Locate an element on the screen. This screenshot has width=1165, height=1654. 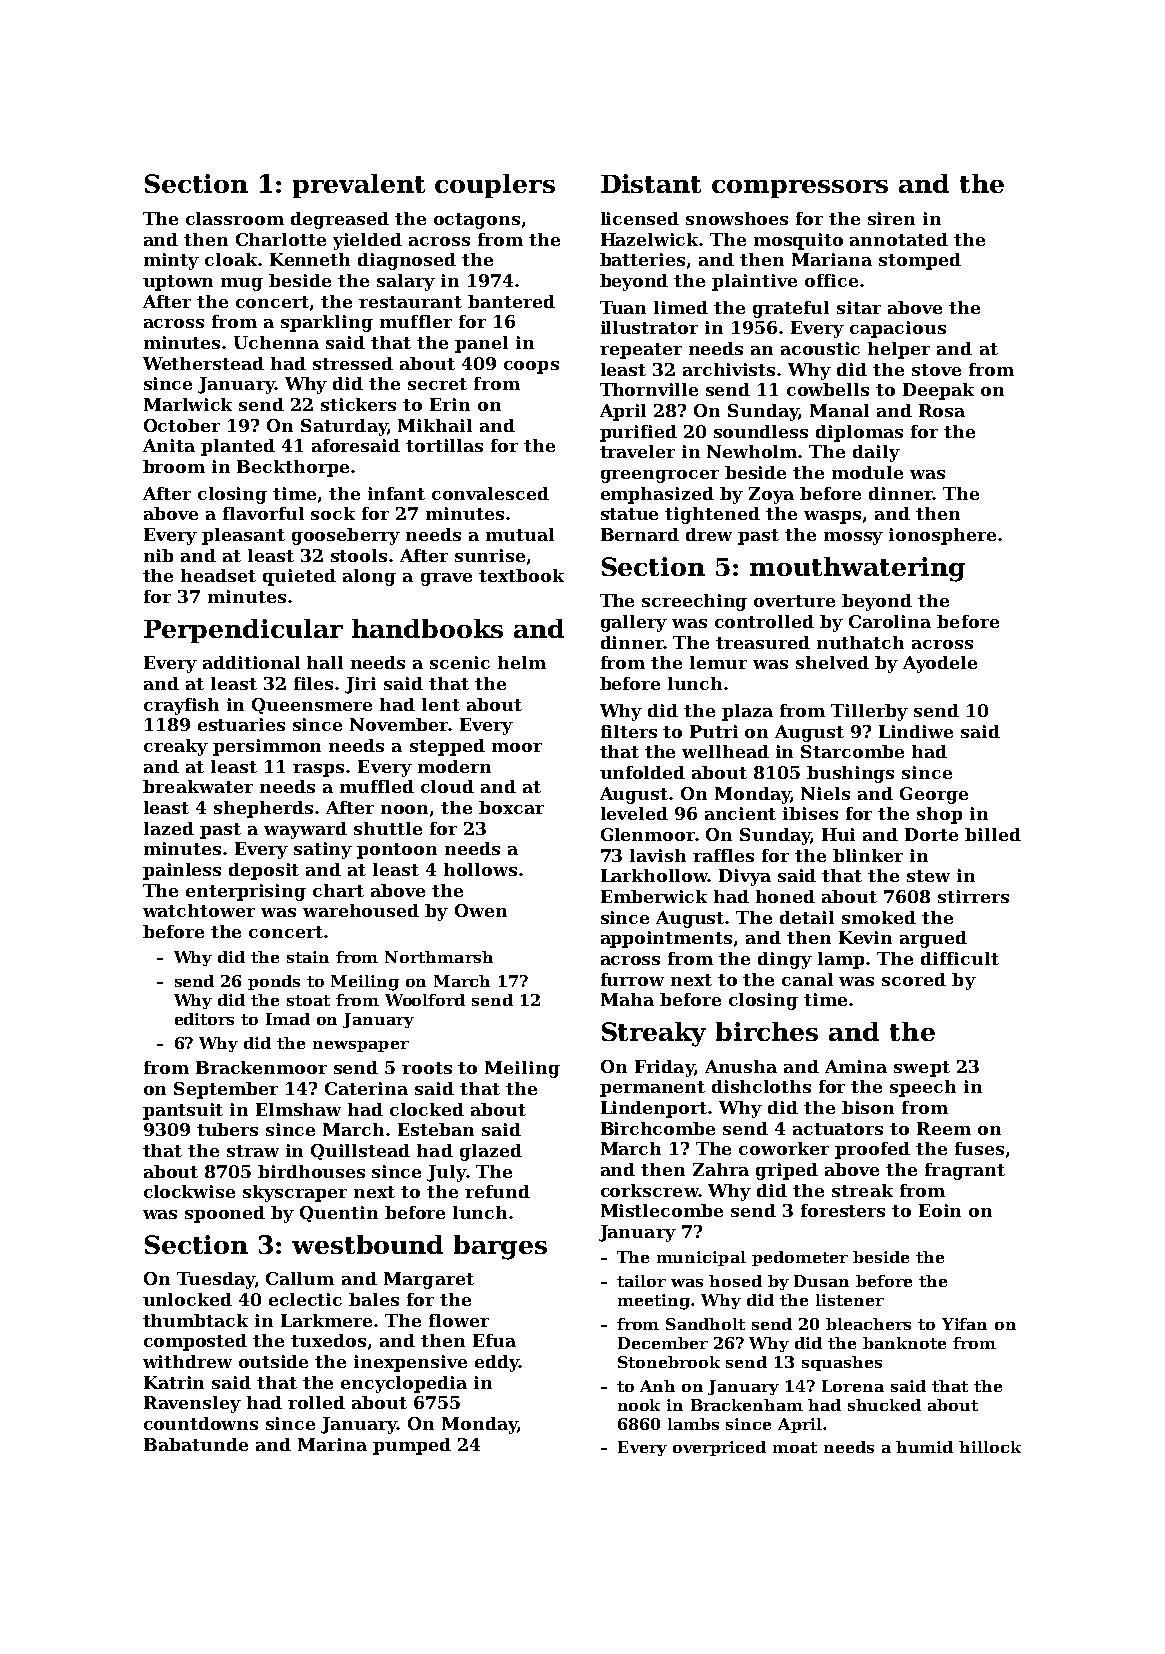
statue is located at coordinates (629, 514).
